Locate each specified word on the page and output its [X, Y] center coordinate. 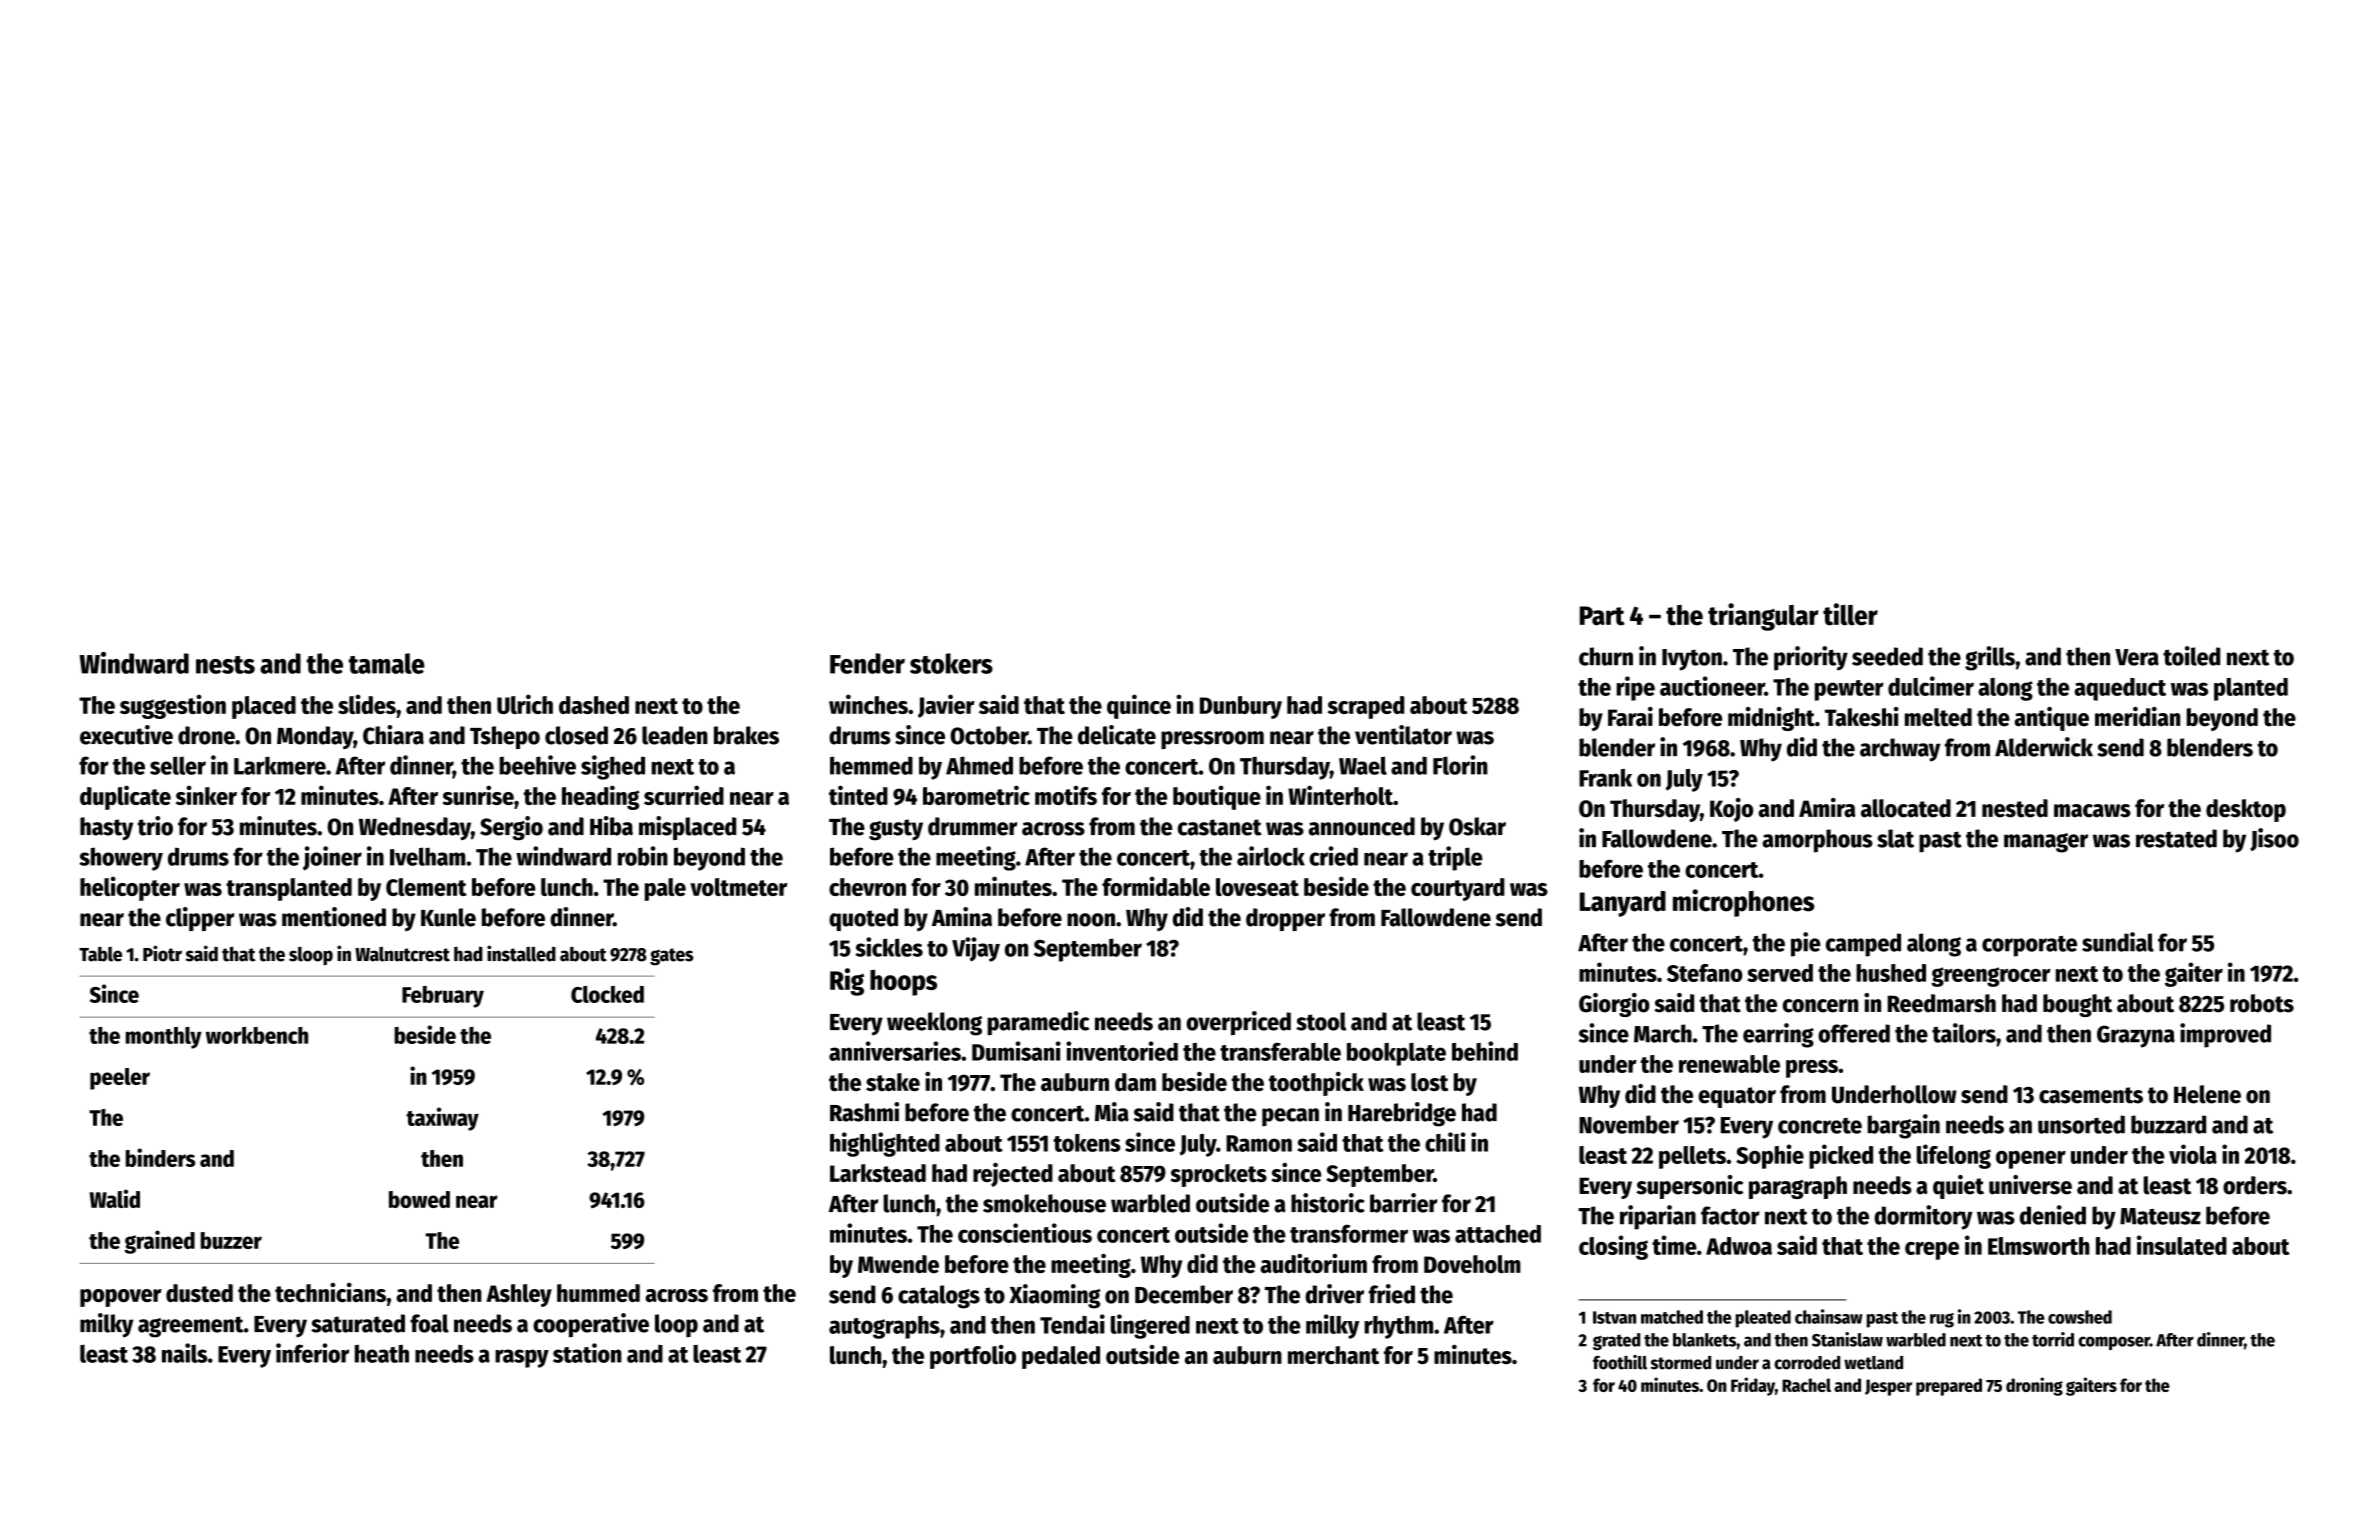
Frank [1605, 778]
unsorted [2081, 1124]
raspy [522, 1358]
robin [643, 856]
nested [2015, 808]
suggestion [173, 706]
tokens [1087, 1143]
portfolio [973, 1357]
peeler [120, 1079]
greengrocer [1991, 977]
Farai [1630, 717]
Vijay [976, 949]
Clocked [607, 994]
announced [1362, 826]
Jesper [1888, 1387]
